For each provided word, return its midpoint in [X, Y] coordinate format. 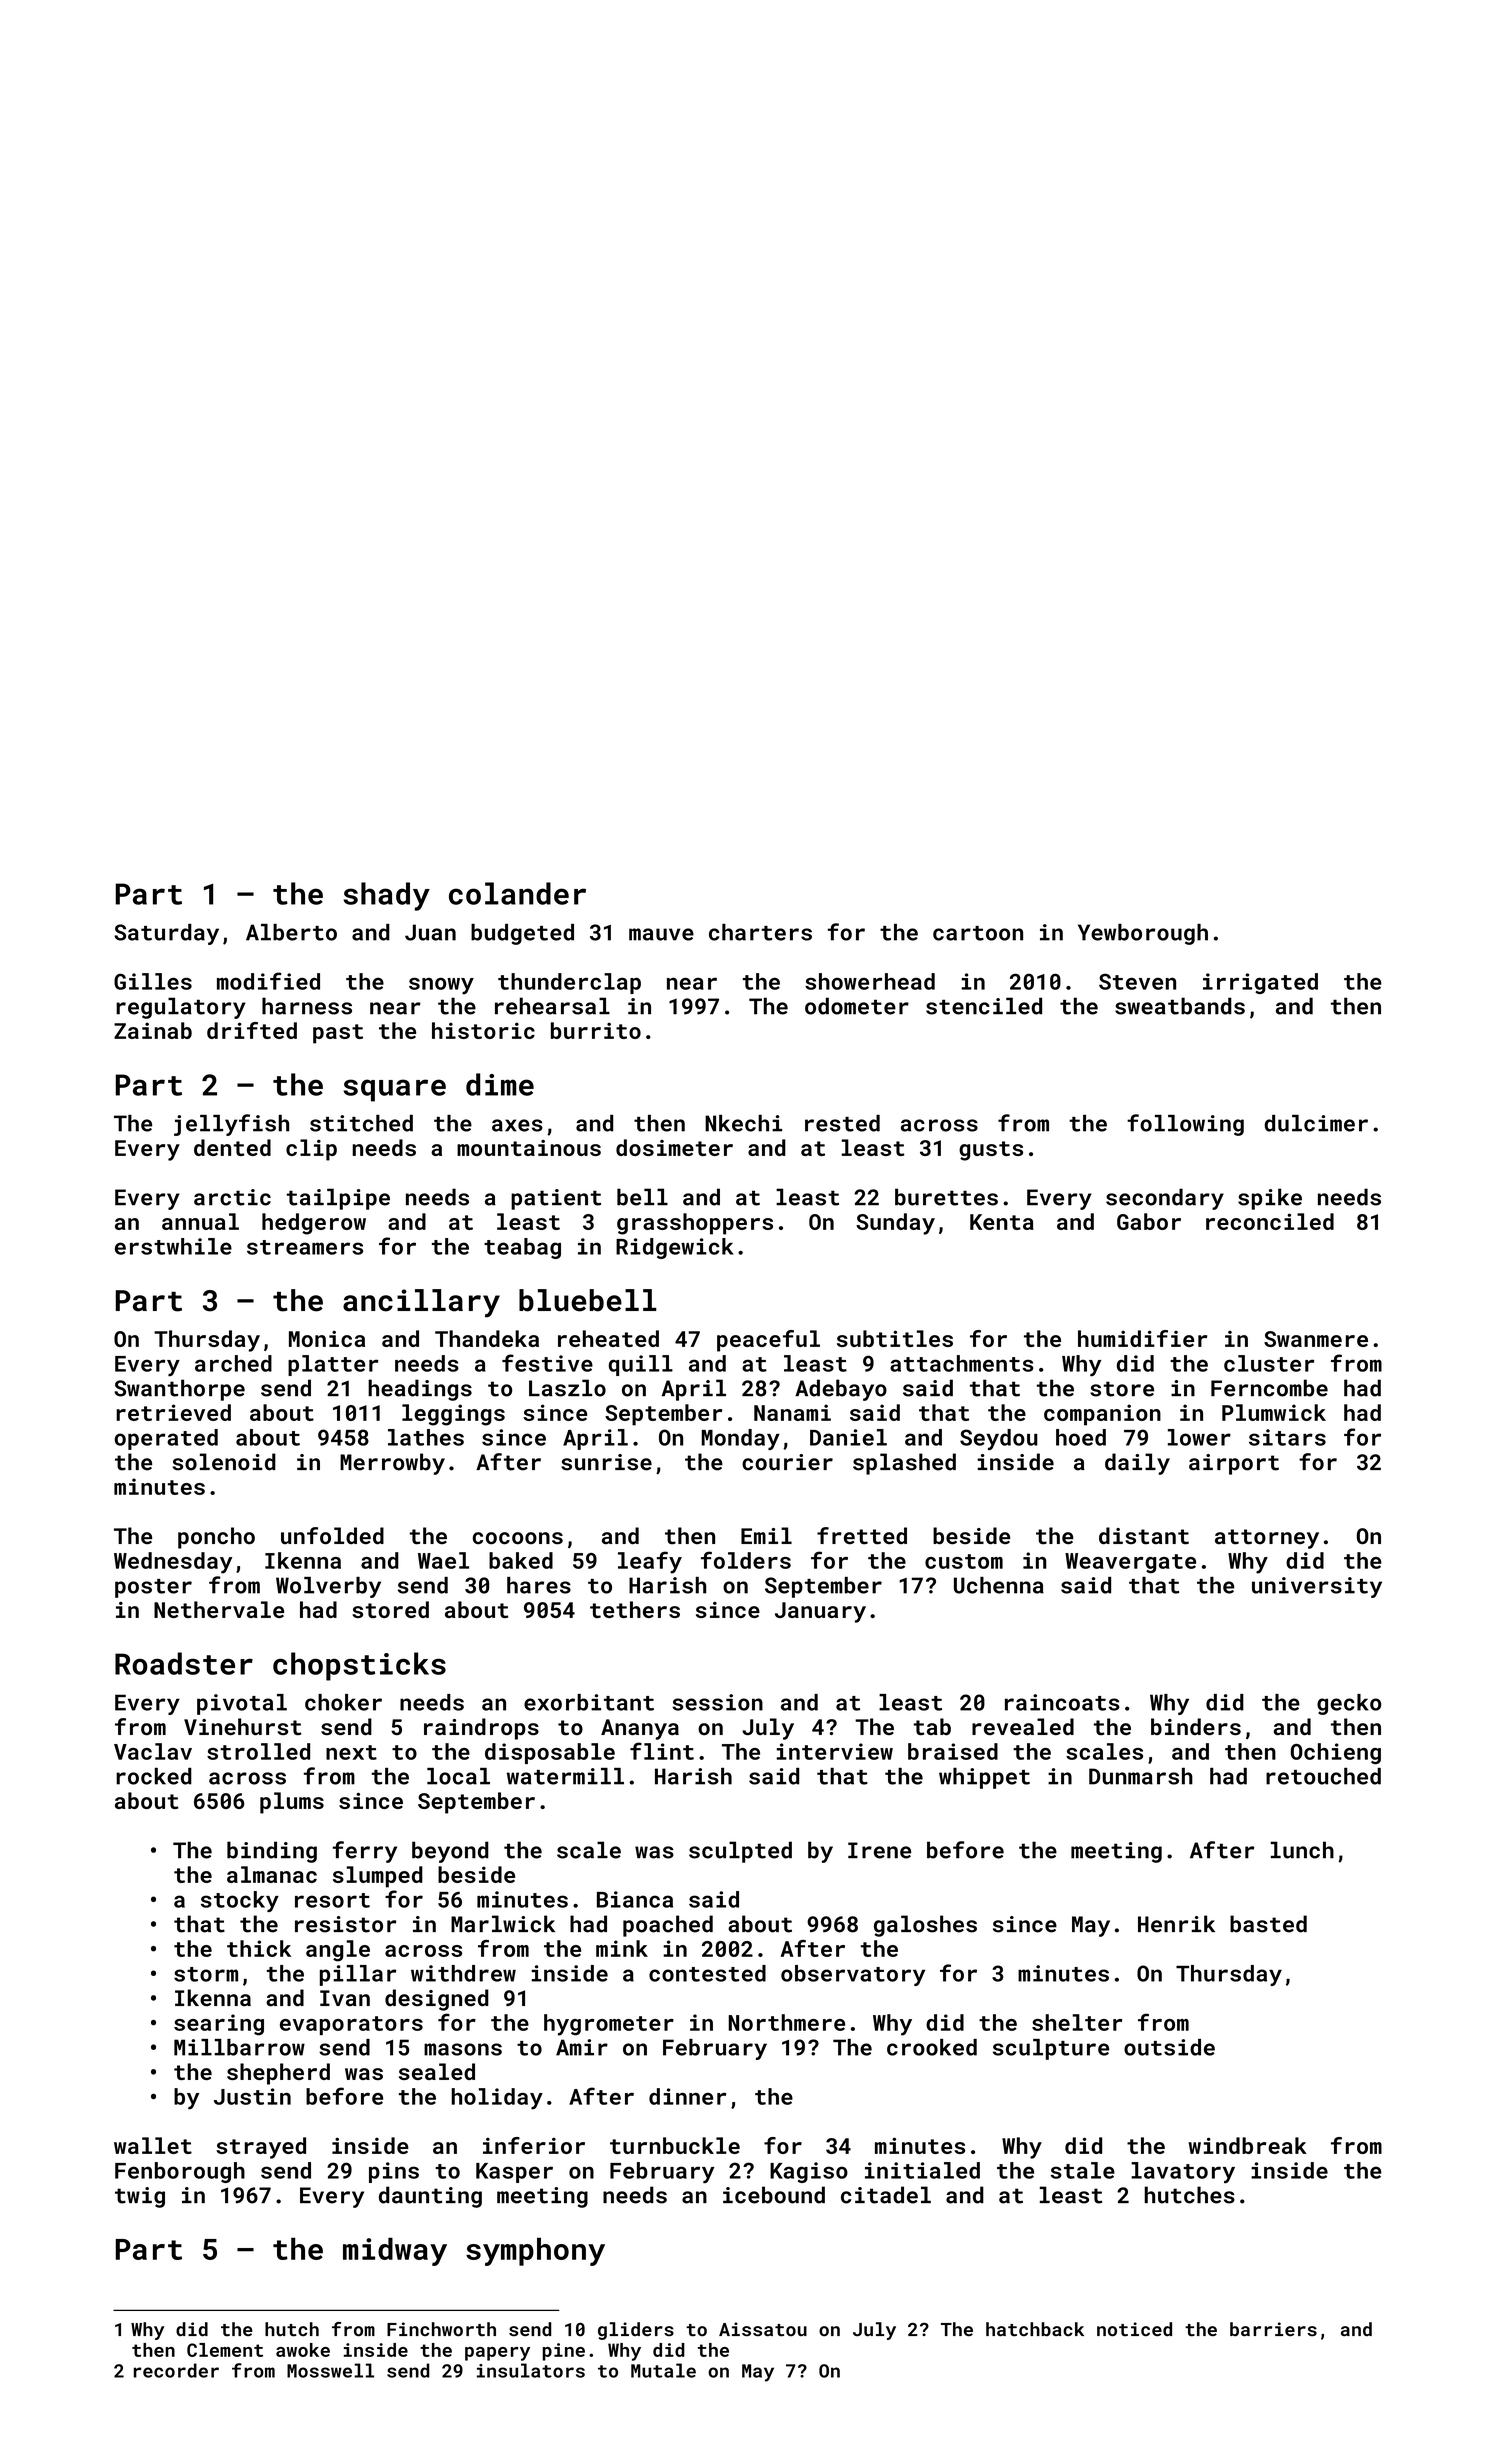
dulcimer [1316, 1123]
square [394, 1090]
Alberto [291, 932]
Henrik [1176, 1924]
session [717, 1702]
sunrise [606, 1462]
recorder [176, 2370]
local [458, 1776]
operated [166, 1439]
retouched [1323, 1776]
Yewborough [1143, 934]
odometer [857, 1006]
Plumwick [1274, 1412]
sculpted [740, 1852]
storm [206, 1974]
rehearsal [552, 1006]
